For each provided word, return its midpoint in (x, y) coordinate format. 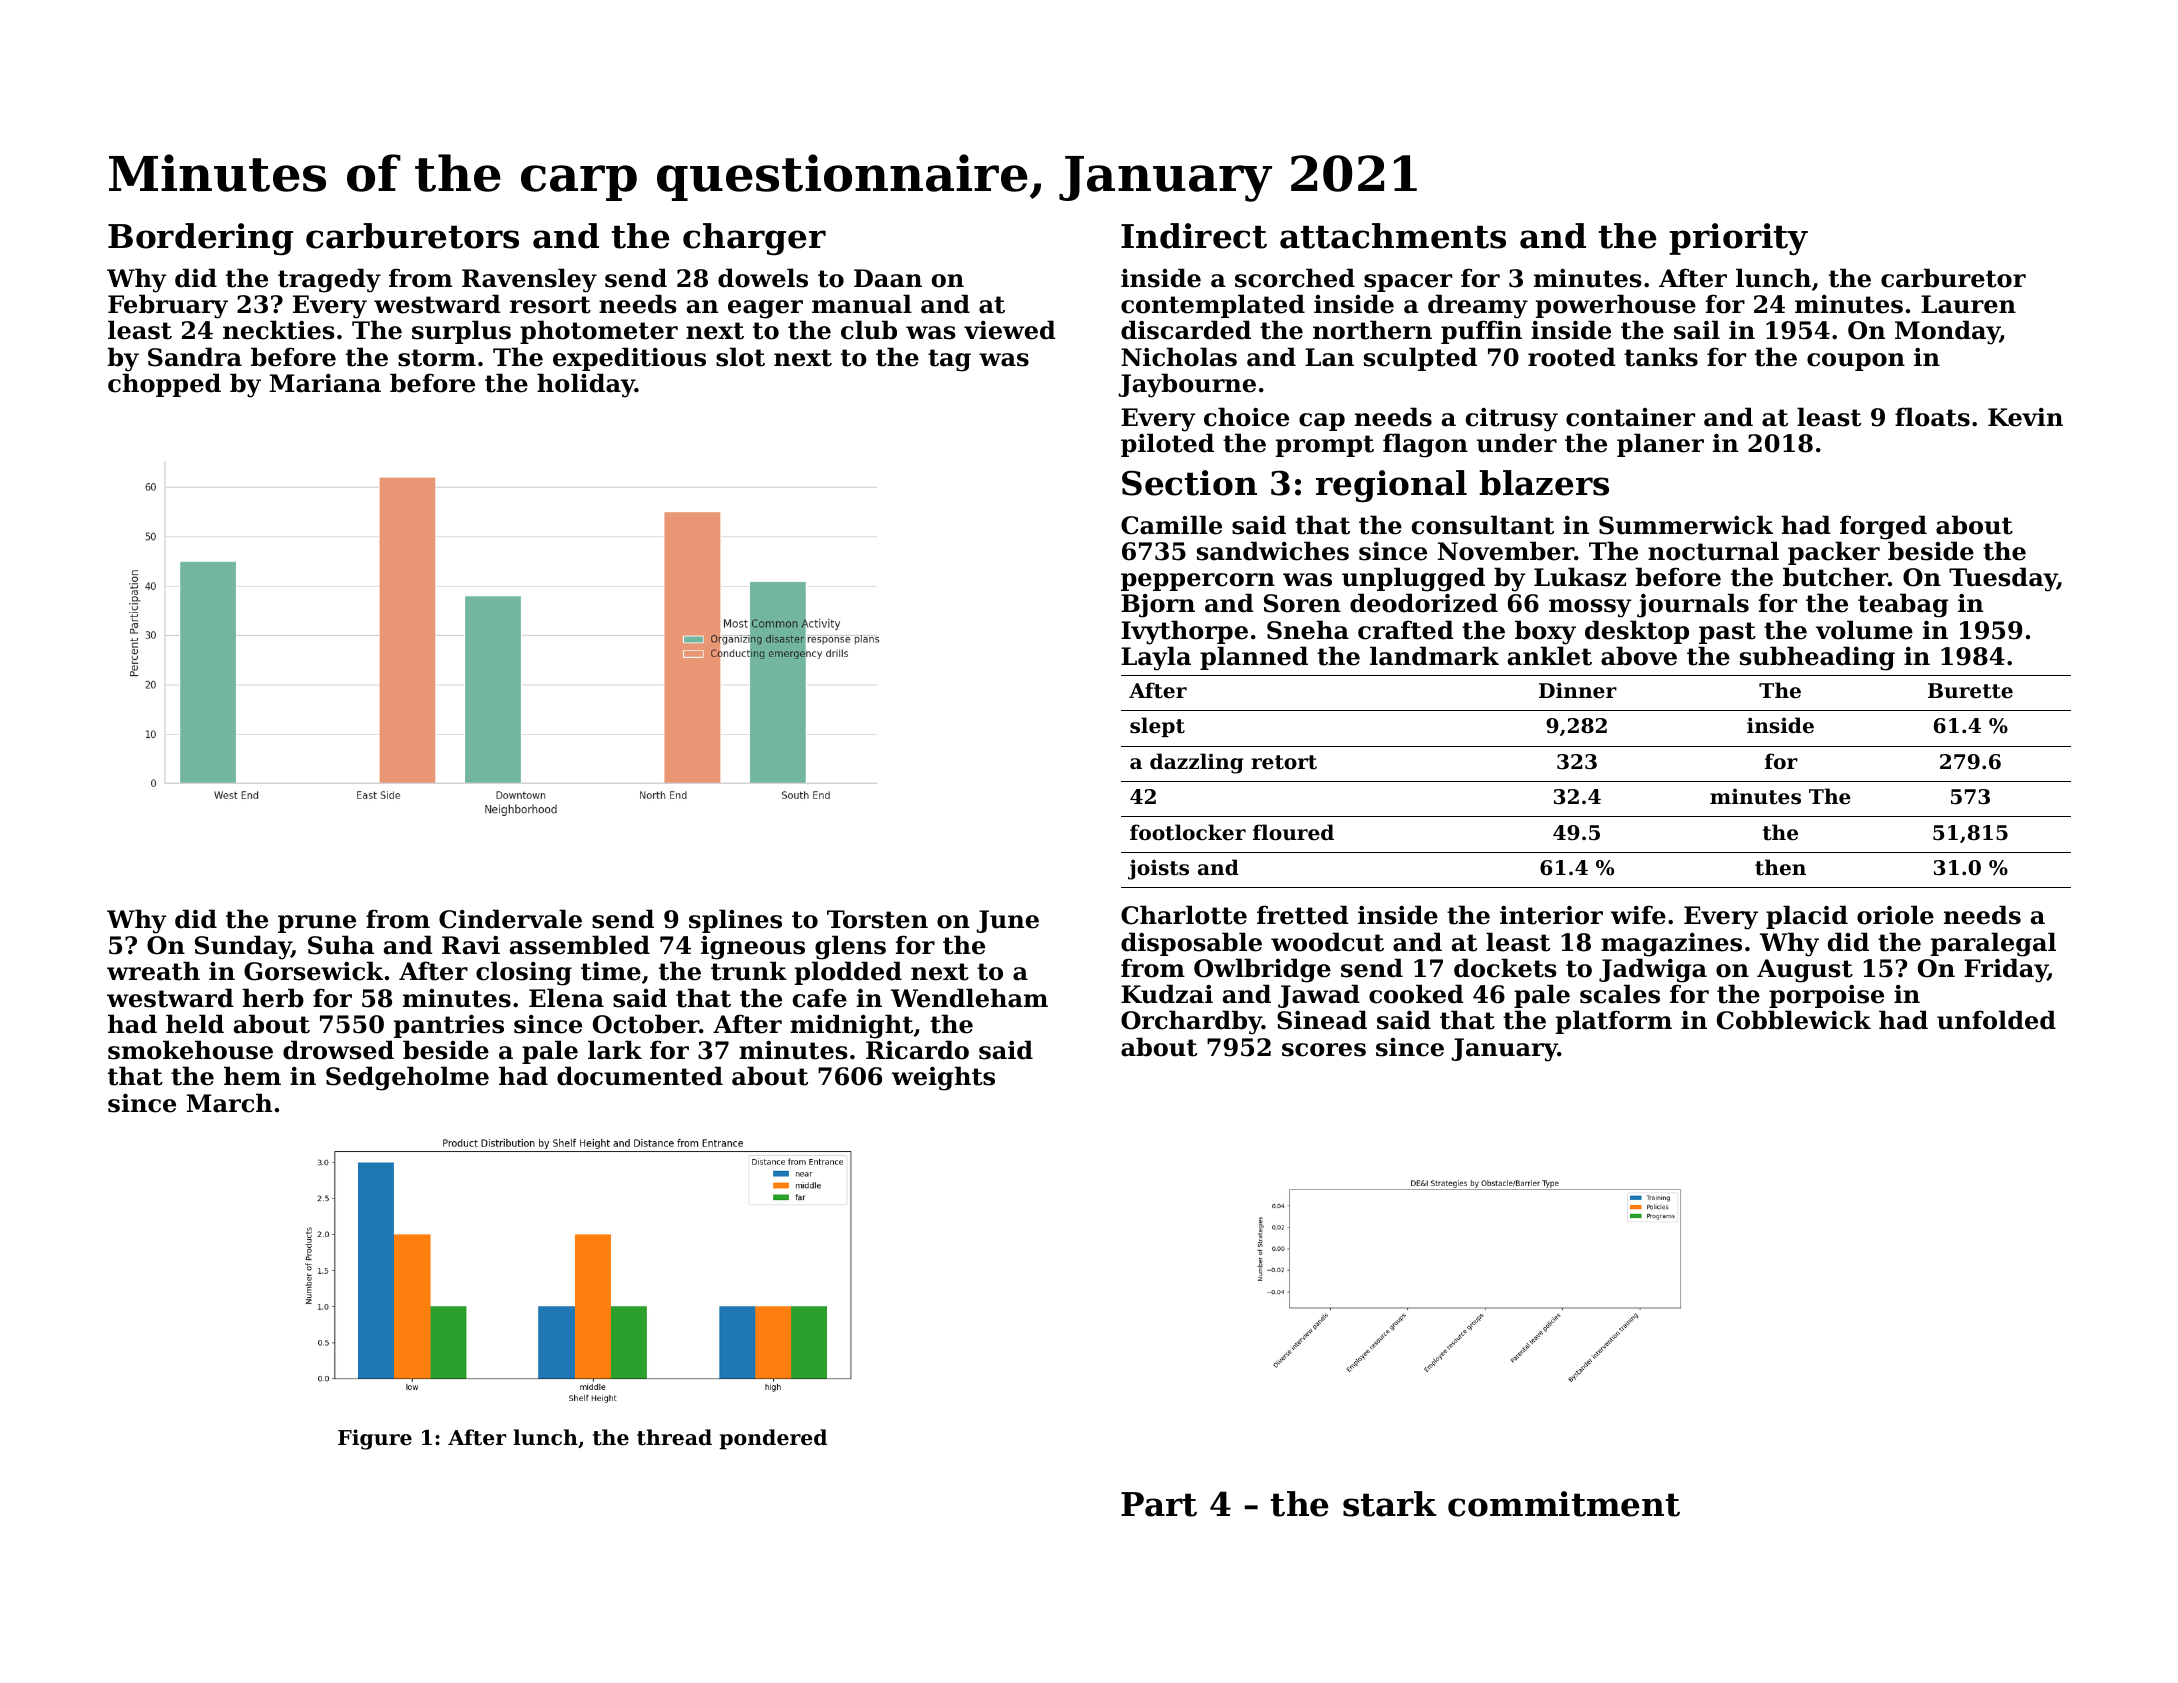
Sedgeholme (407, 1078)
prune (317, 924)
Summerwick (1686, 525)
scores (1324, 1050)
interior (1551, 915)
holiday (586, 385)
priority (1738, 239)
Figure (375, 1439)
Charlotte (1184, 915)
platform (1614, 1022)
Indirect (1194, 236)
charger (754, 239)
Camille (1171, 525)
